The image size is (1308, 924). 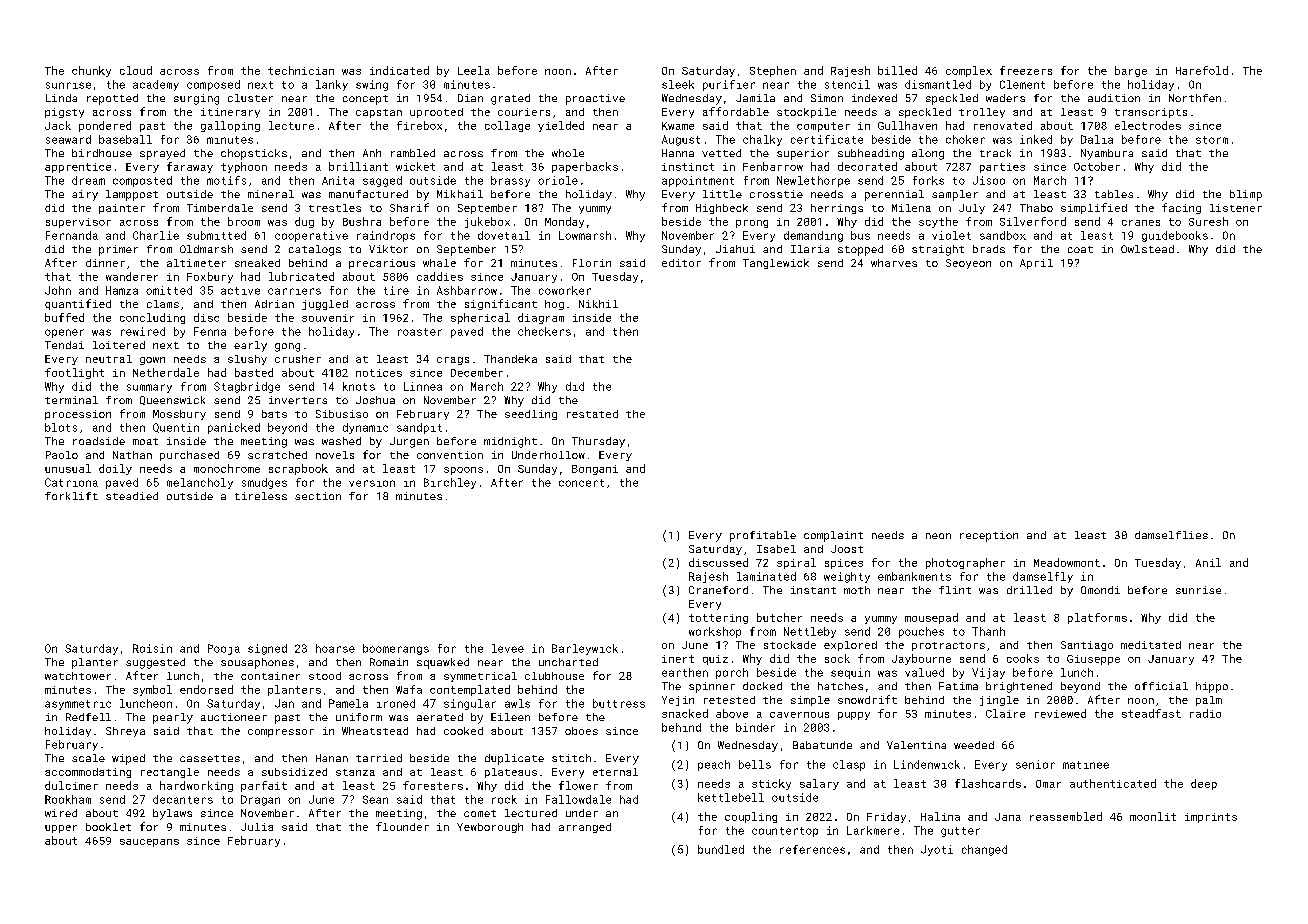 I want to click on roadside, so click(x=99, y=441).
